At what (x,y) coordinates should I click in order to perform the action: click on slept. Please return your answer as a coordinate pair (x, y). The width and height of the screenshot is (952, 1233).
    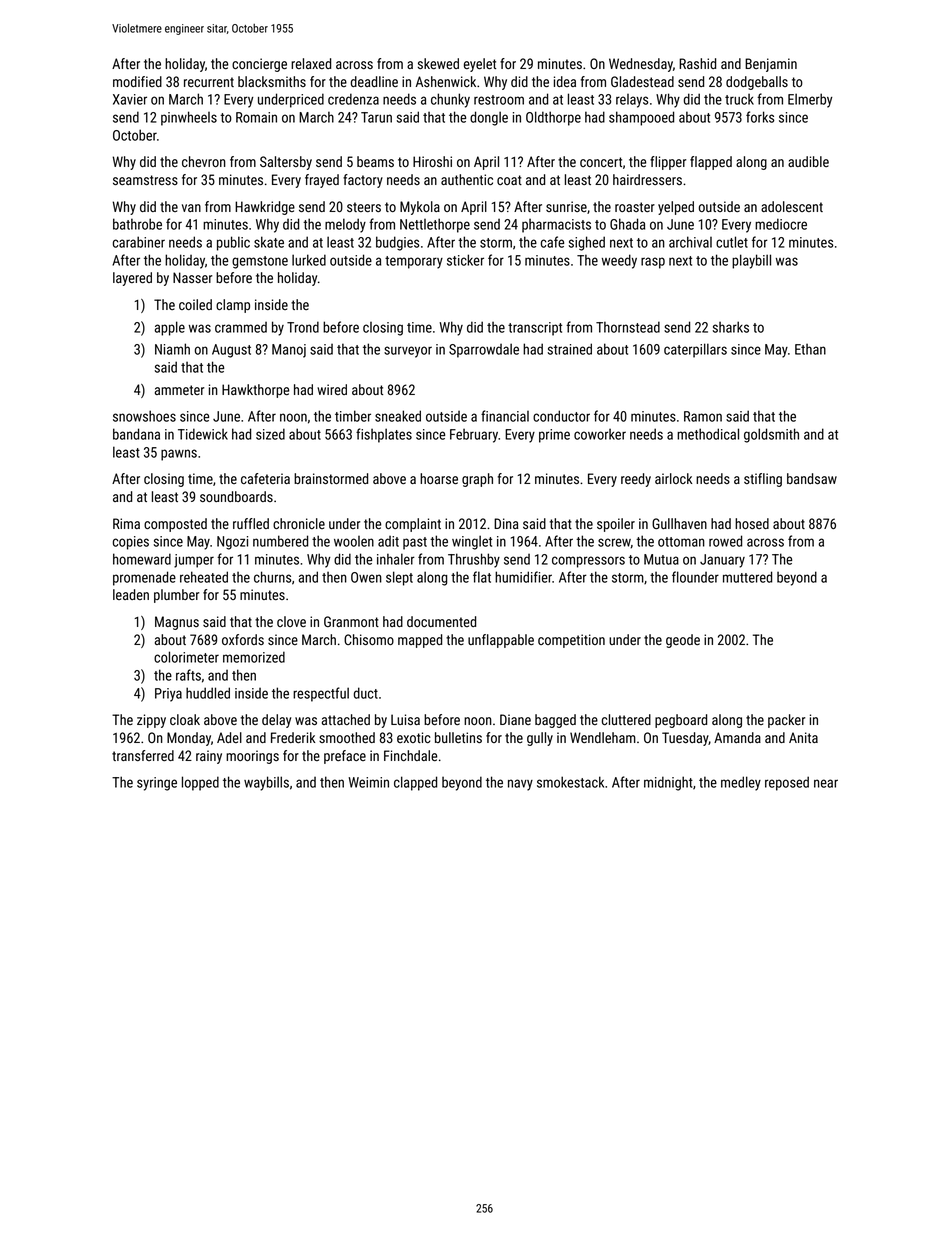
    Looking at the image, I should click on (399, 578).
